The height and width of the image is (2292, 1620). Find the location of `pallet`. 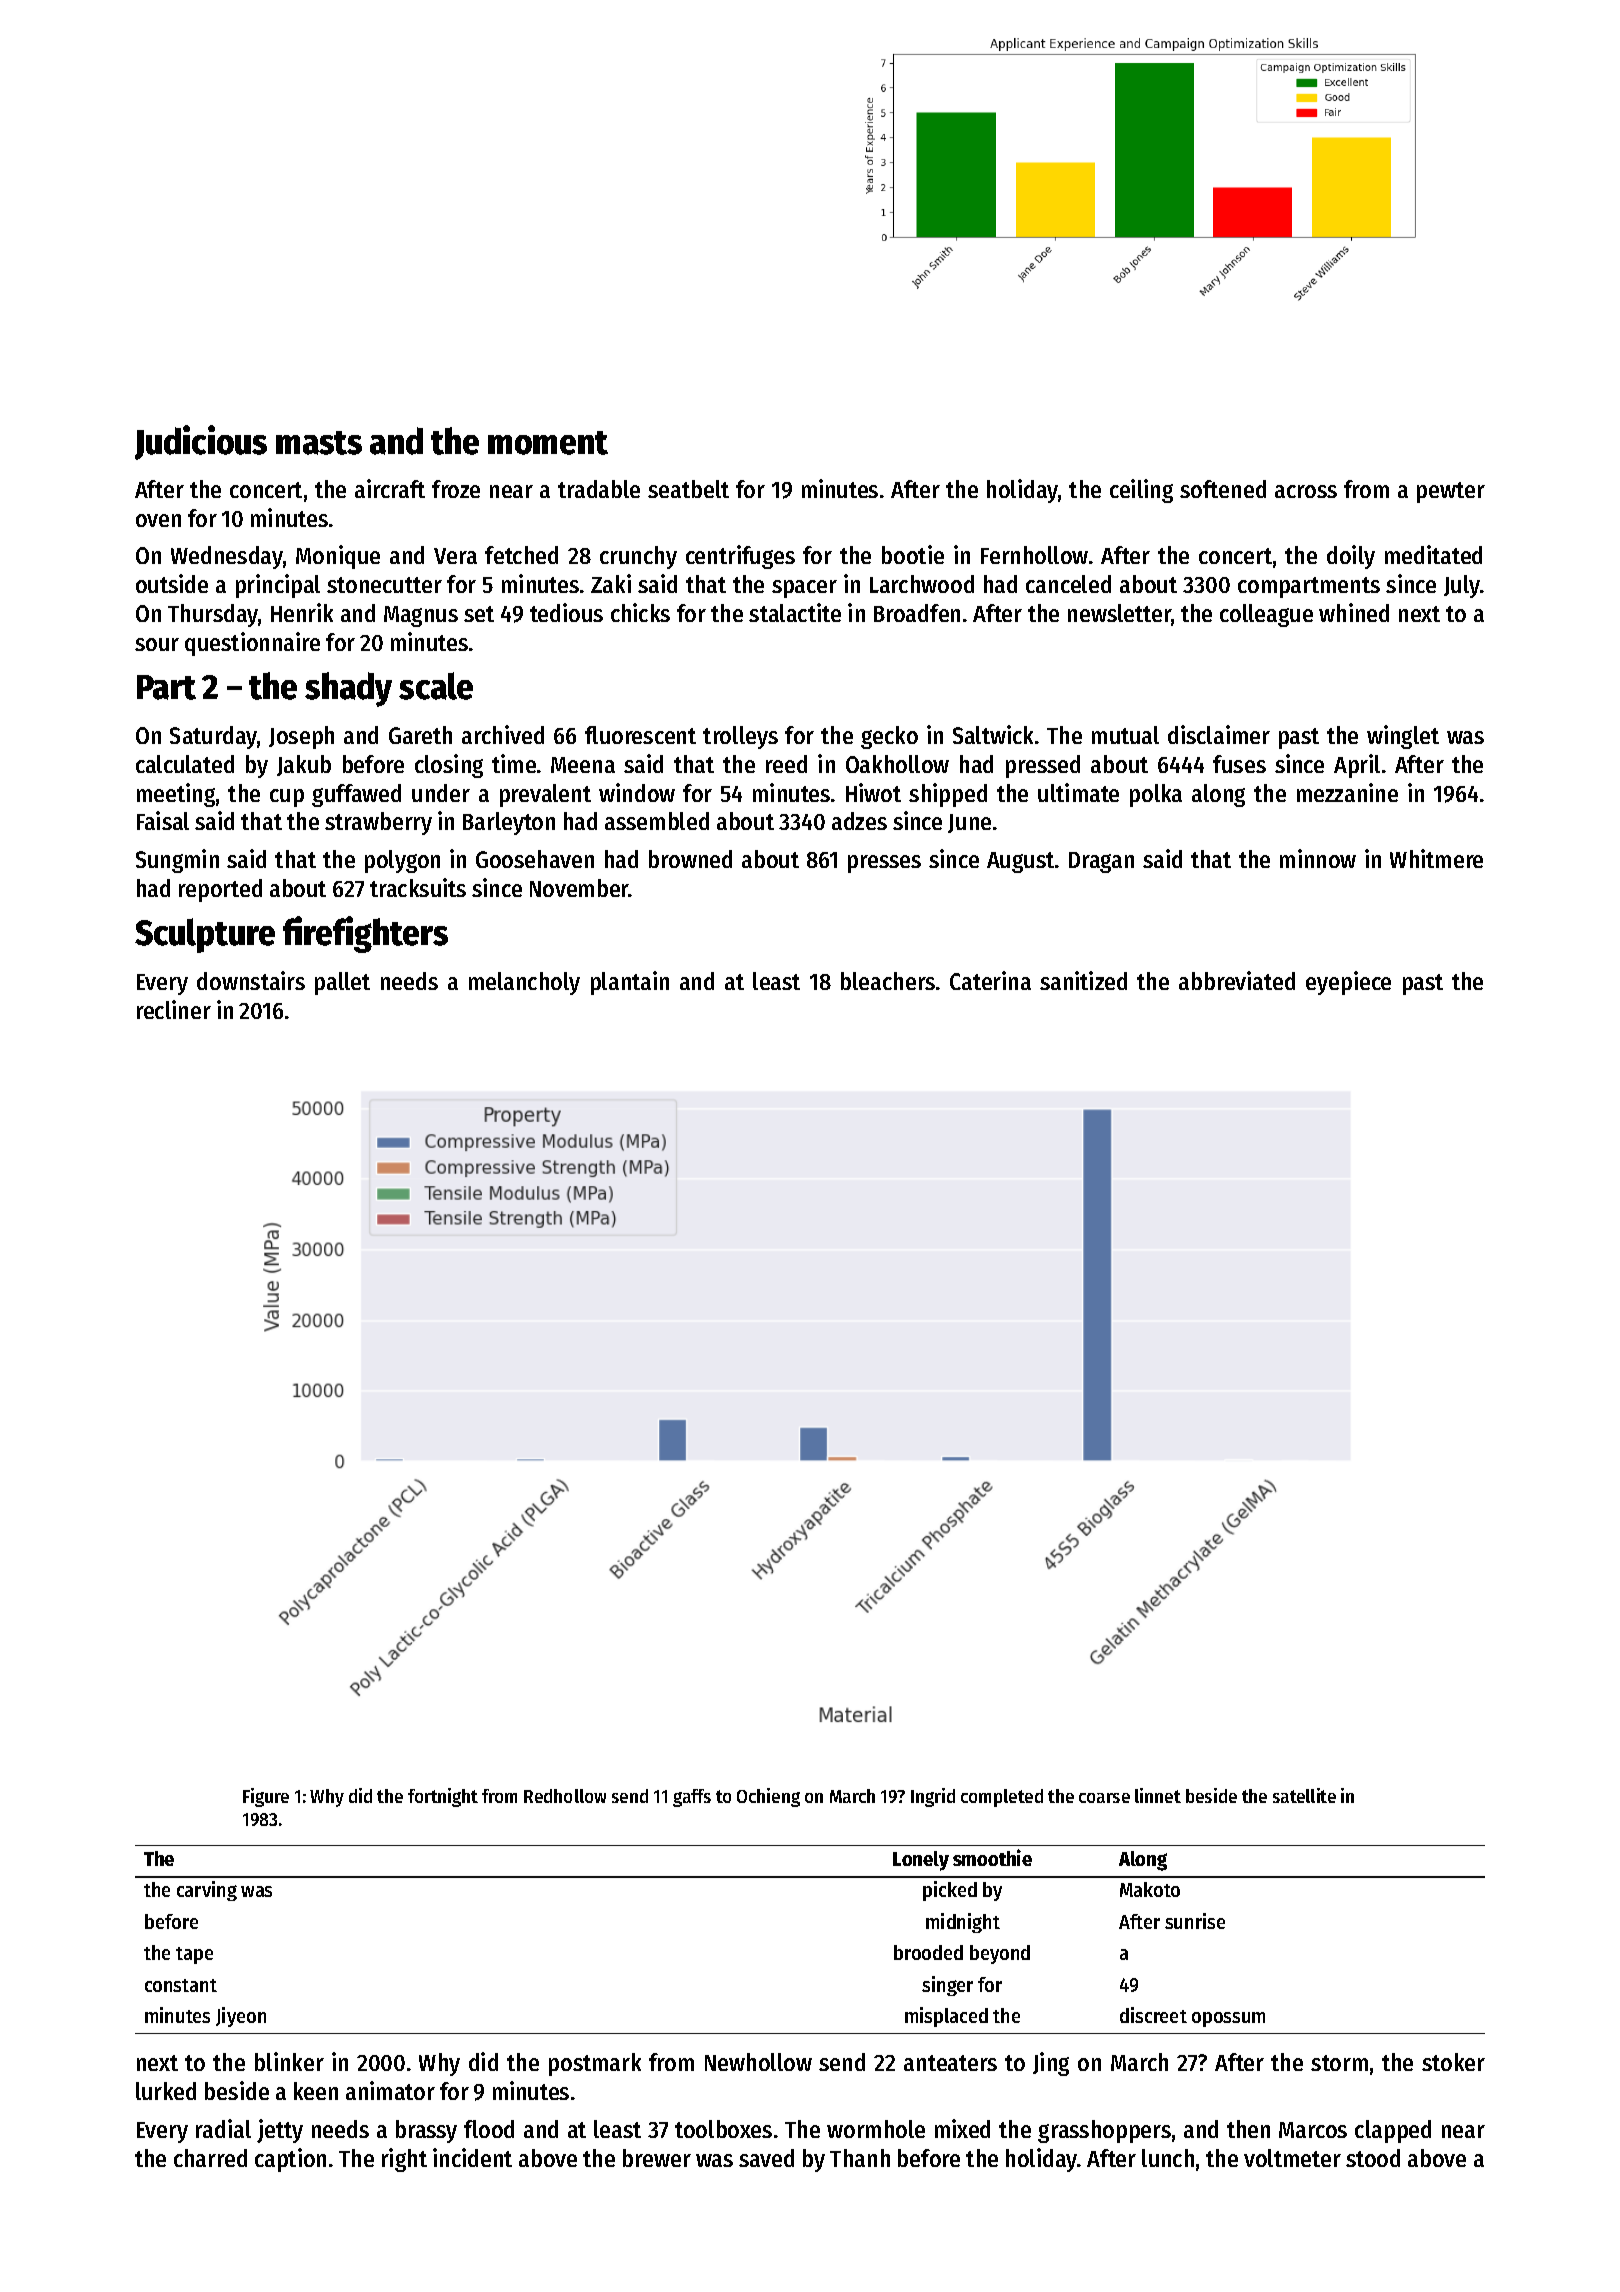

pallet is located at coordinates (342, 983).
